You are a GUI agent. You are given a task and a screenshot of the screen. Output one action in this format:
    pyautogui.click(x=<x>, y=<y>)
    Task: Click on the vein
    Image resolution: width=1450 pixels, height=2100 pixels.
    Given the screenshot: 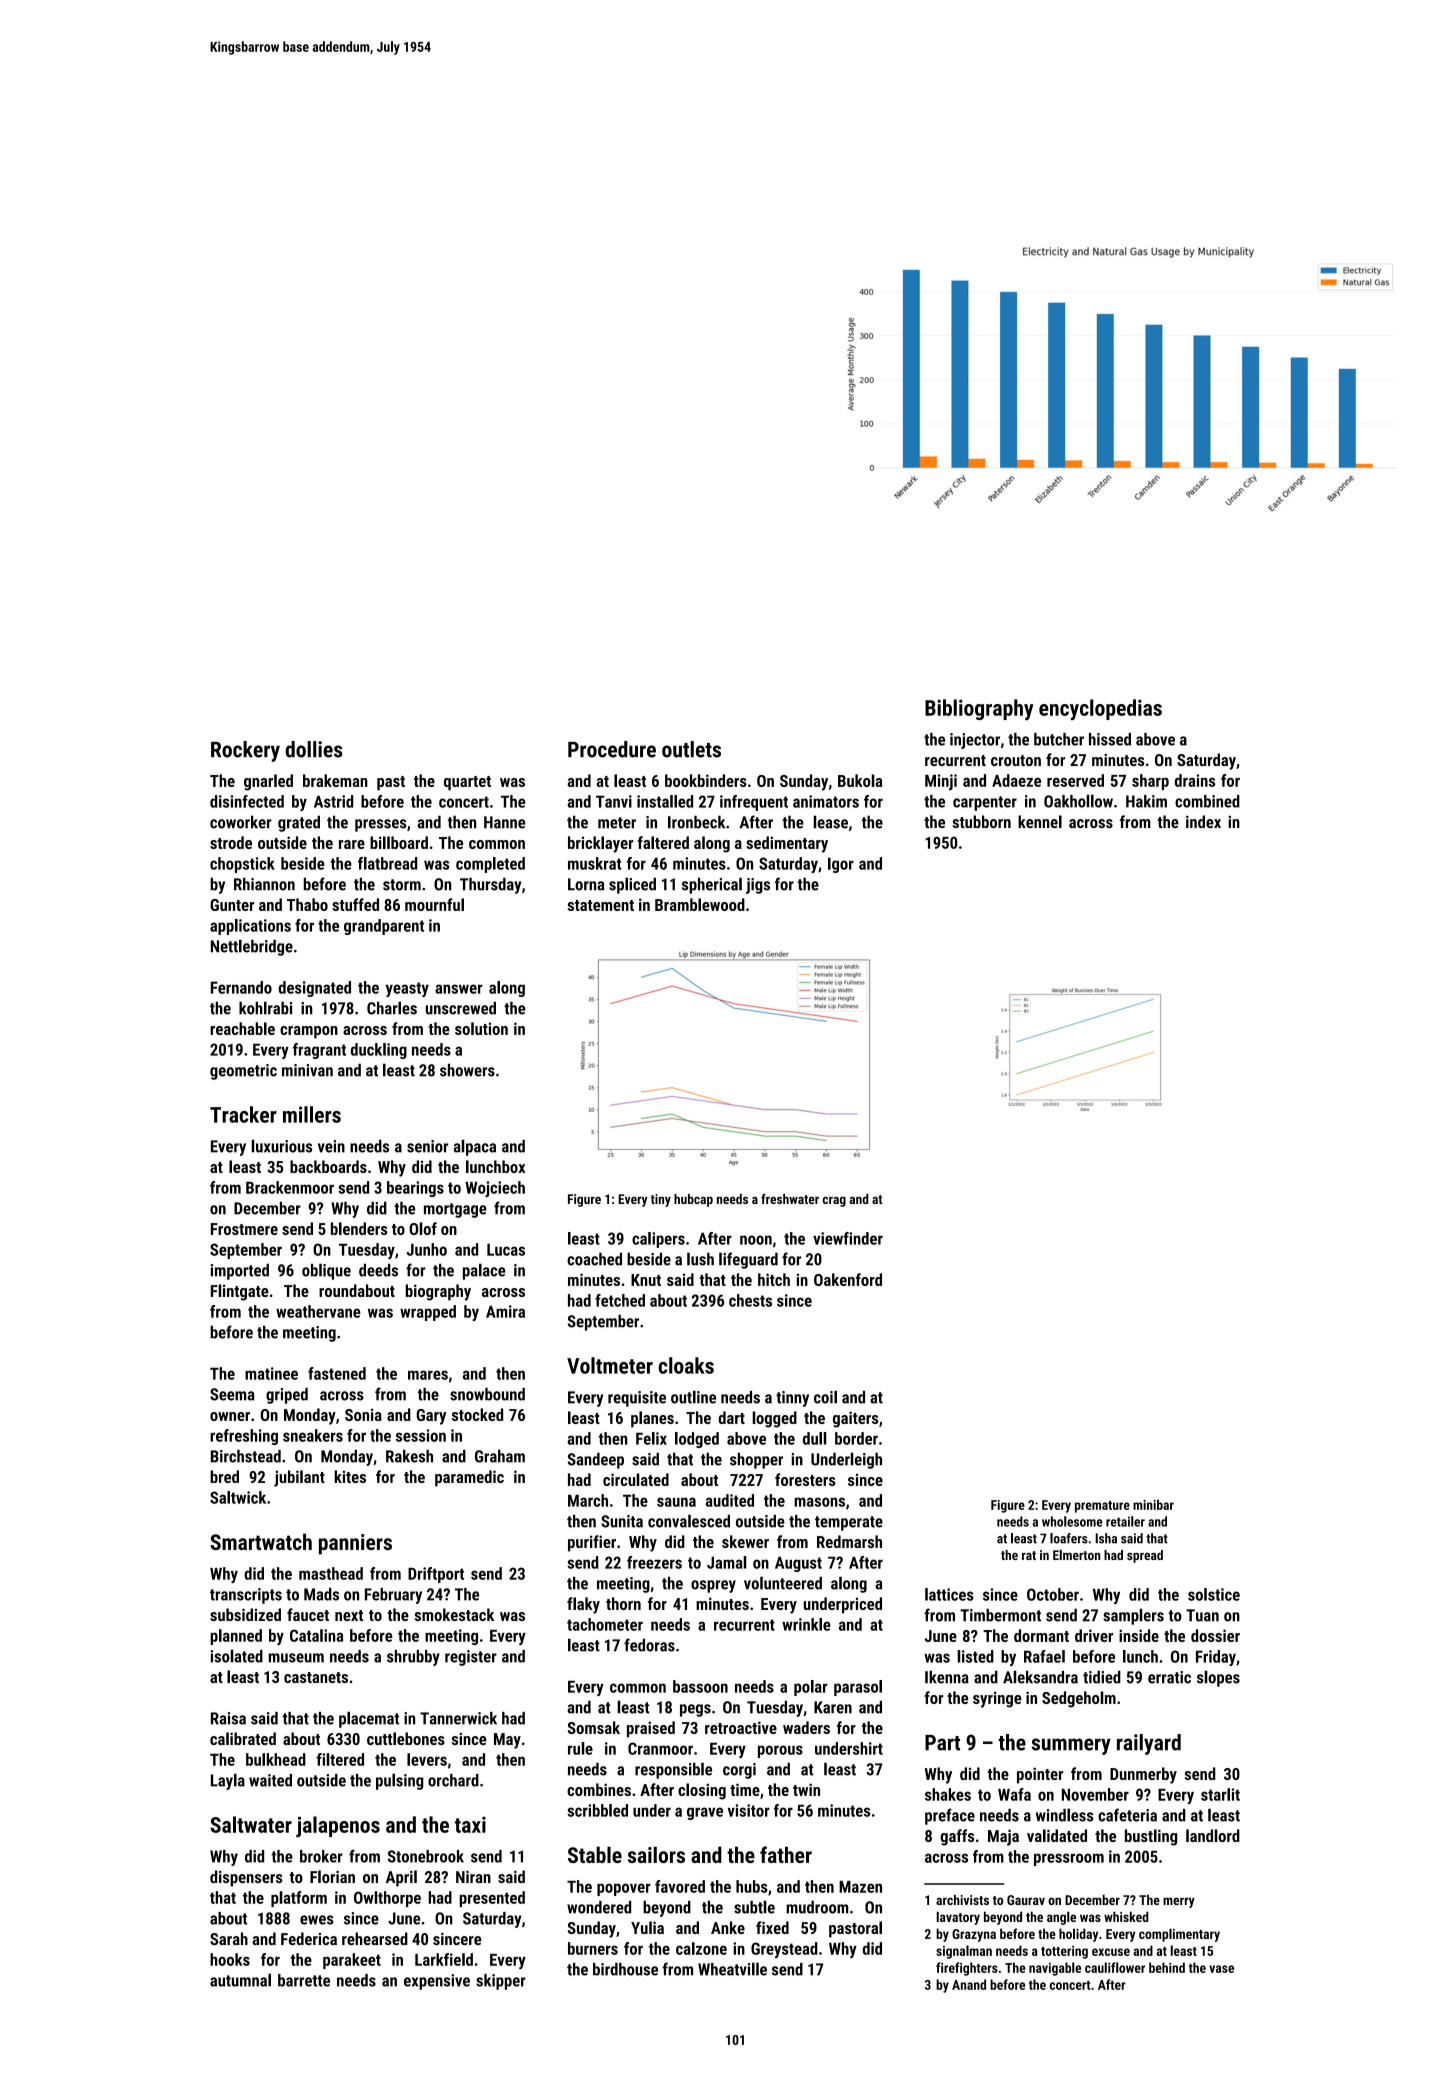 What is the action you would take?
    pyautogui.click(x=331, y=1146)
